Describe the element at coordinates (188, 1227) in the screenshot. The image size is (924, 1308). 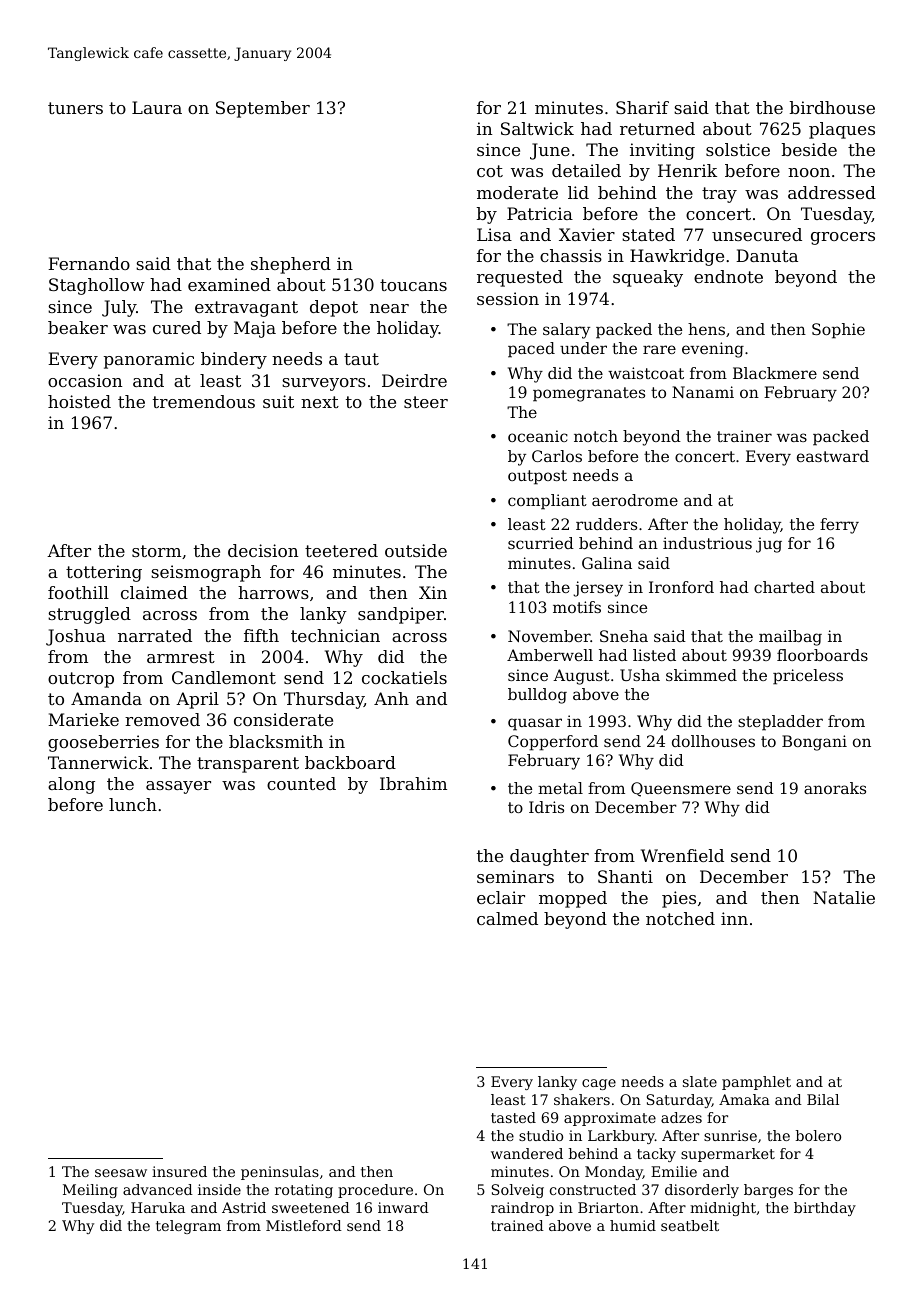
I see `telegram` at that location.
